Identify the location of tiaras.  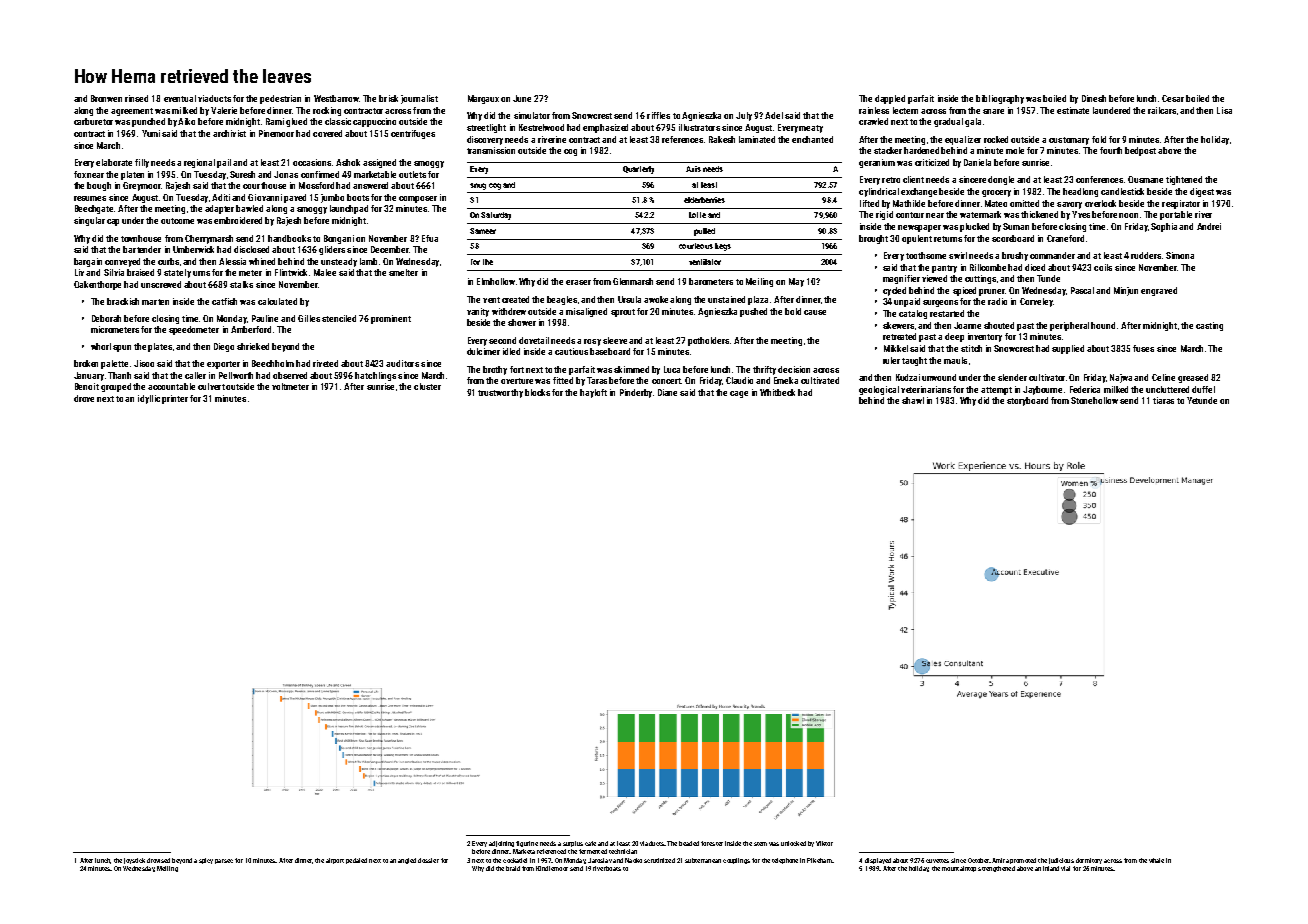
(1163, 400).
